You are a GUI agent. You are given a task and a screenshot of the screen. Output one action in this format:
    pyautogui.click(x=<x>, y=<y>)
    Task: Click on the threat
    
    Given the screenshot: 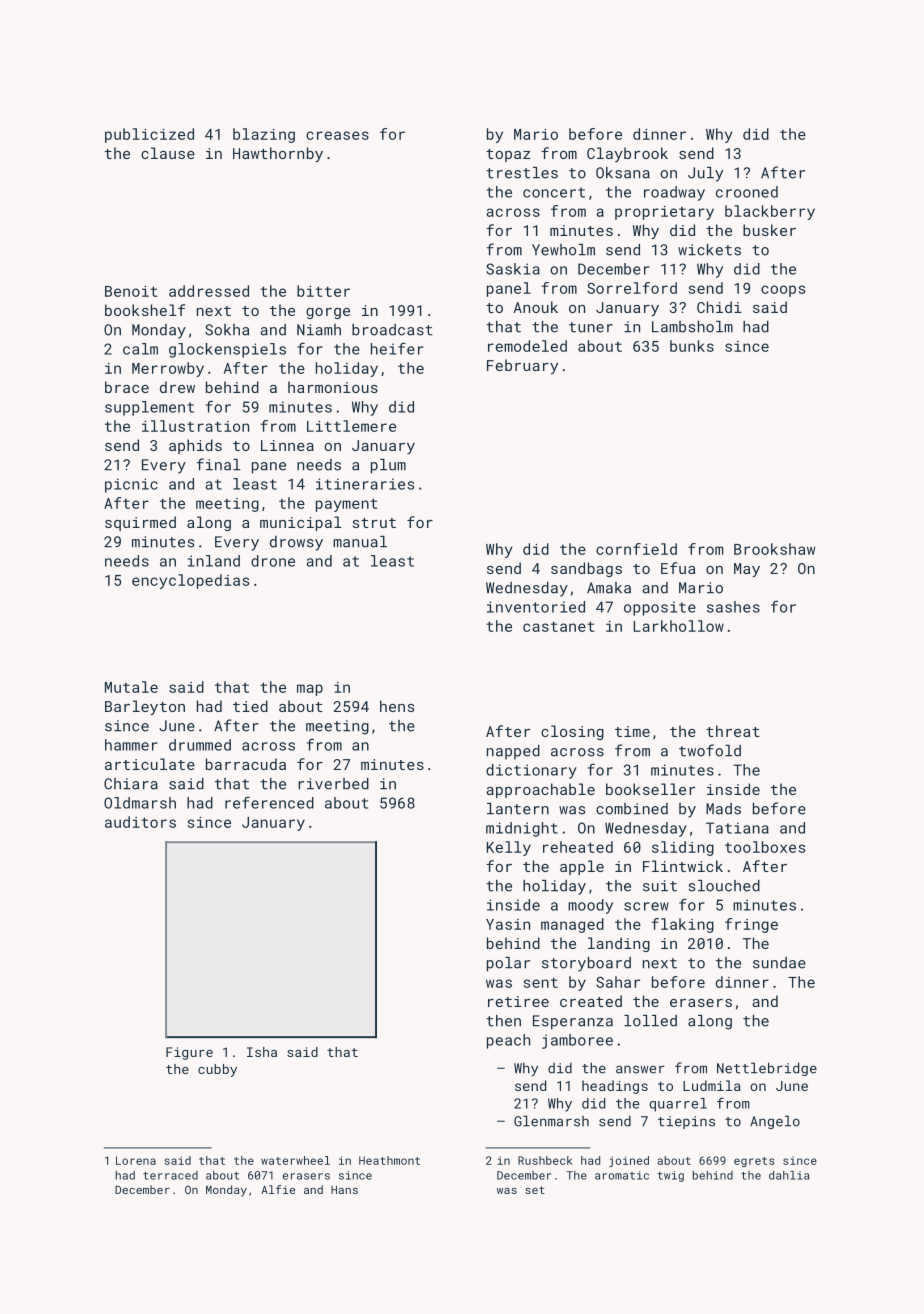 What is the action you would take?
    pyautogui.click(x=733, y=731)
